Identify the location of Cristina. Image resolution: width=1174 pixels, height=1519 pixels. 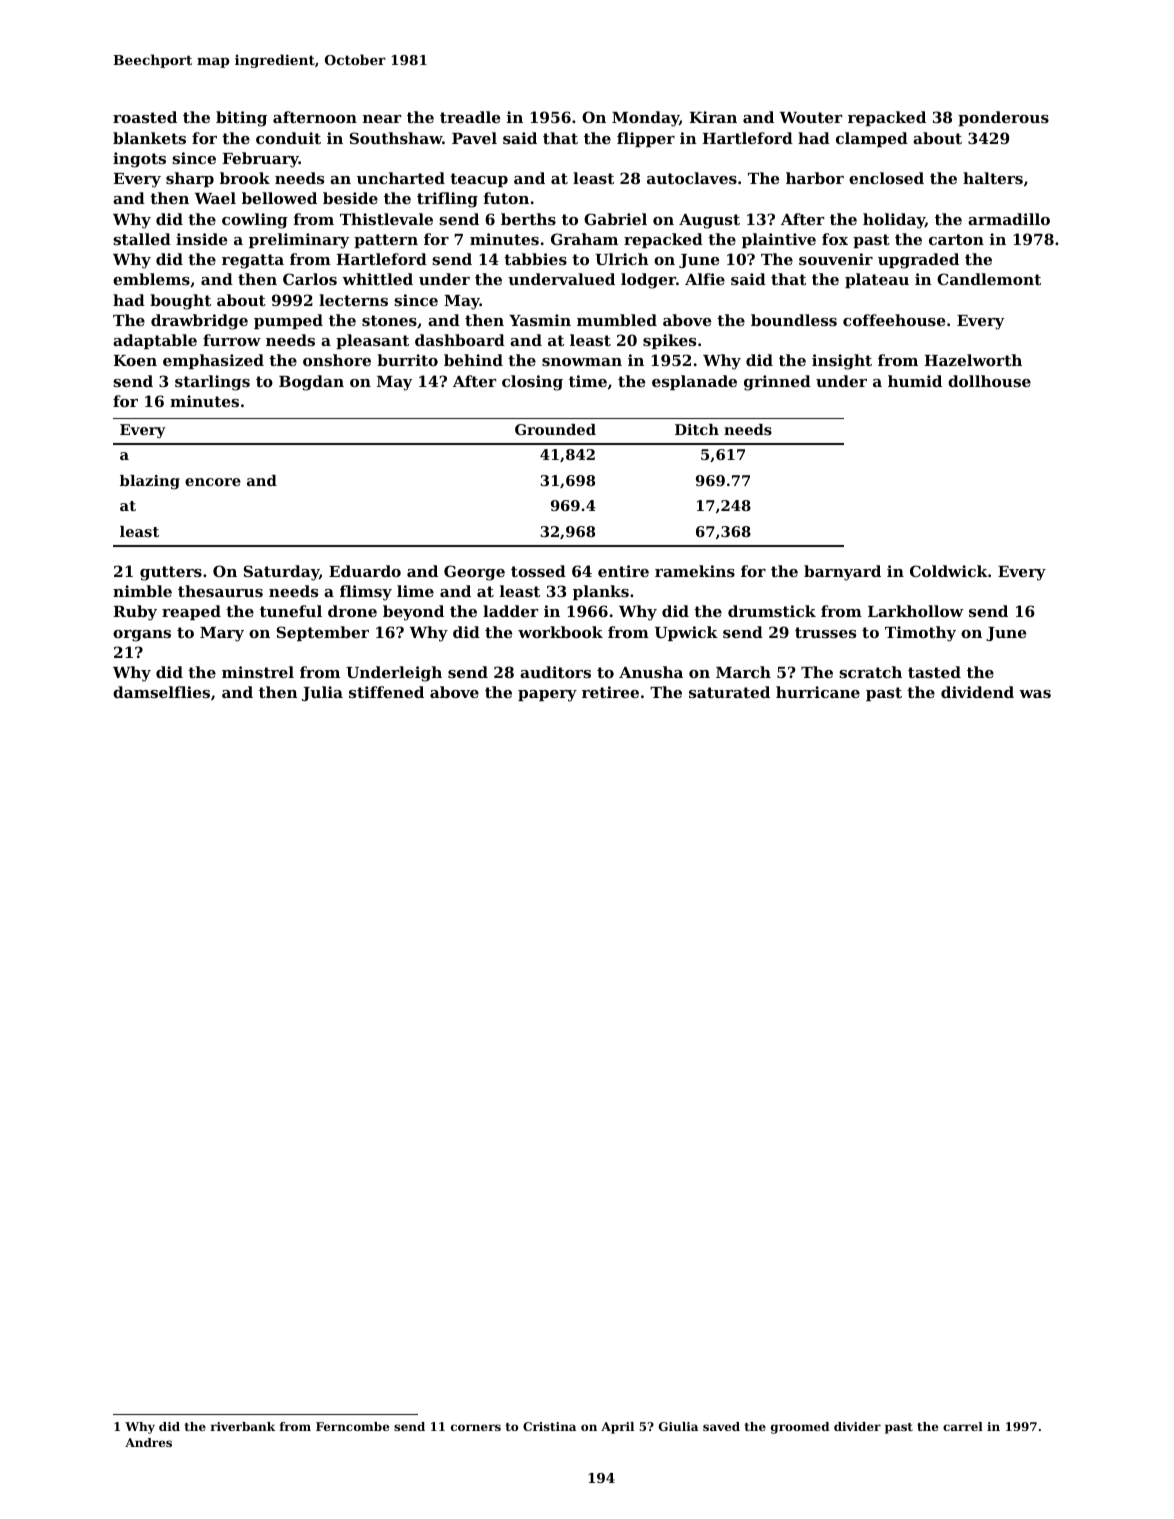
(549, 1426).
